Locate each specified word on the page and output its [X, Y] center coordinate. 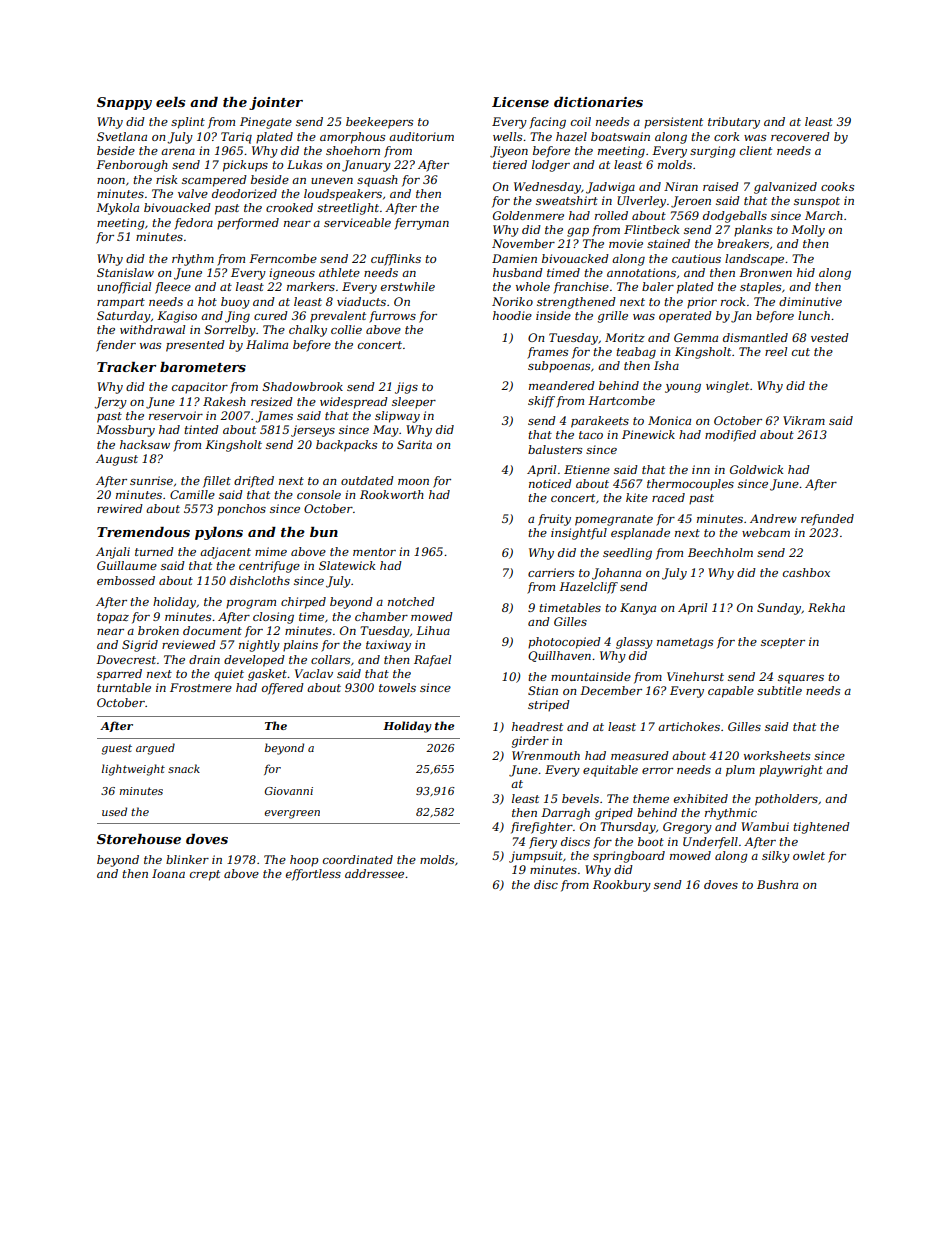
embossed [126, 580]
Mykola [117, 209]
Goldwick [756, 469]
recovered [800, 136]
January [366, 166]
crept [205, 875]
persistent [673, 123]
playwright [791, 771]
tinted [201, 429]
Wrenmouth [546, 755]
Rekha [826, 607]
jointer [276, 103]
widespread [354, 403]
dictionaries [598, 102]
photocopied [564, 643]
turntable [124, 687]
